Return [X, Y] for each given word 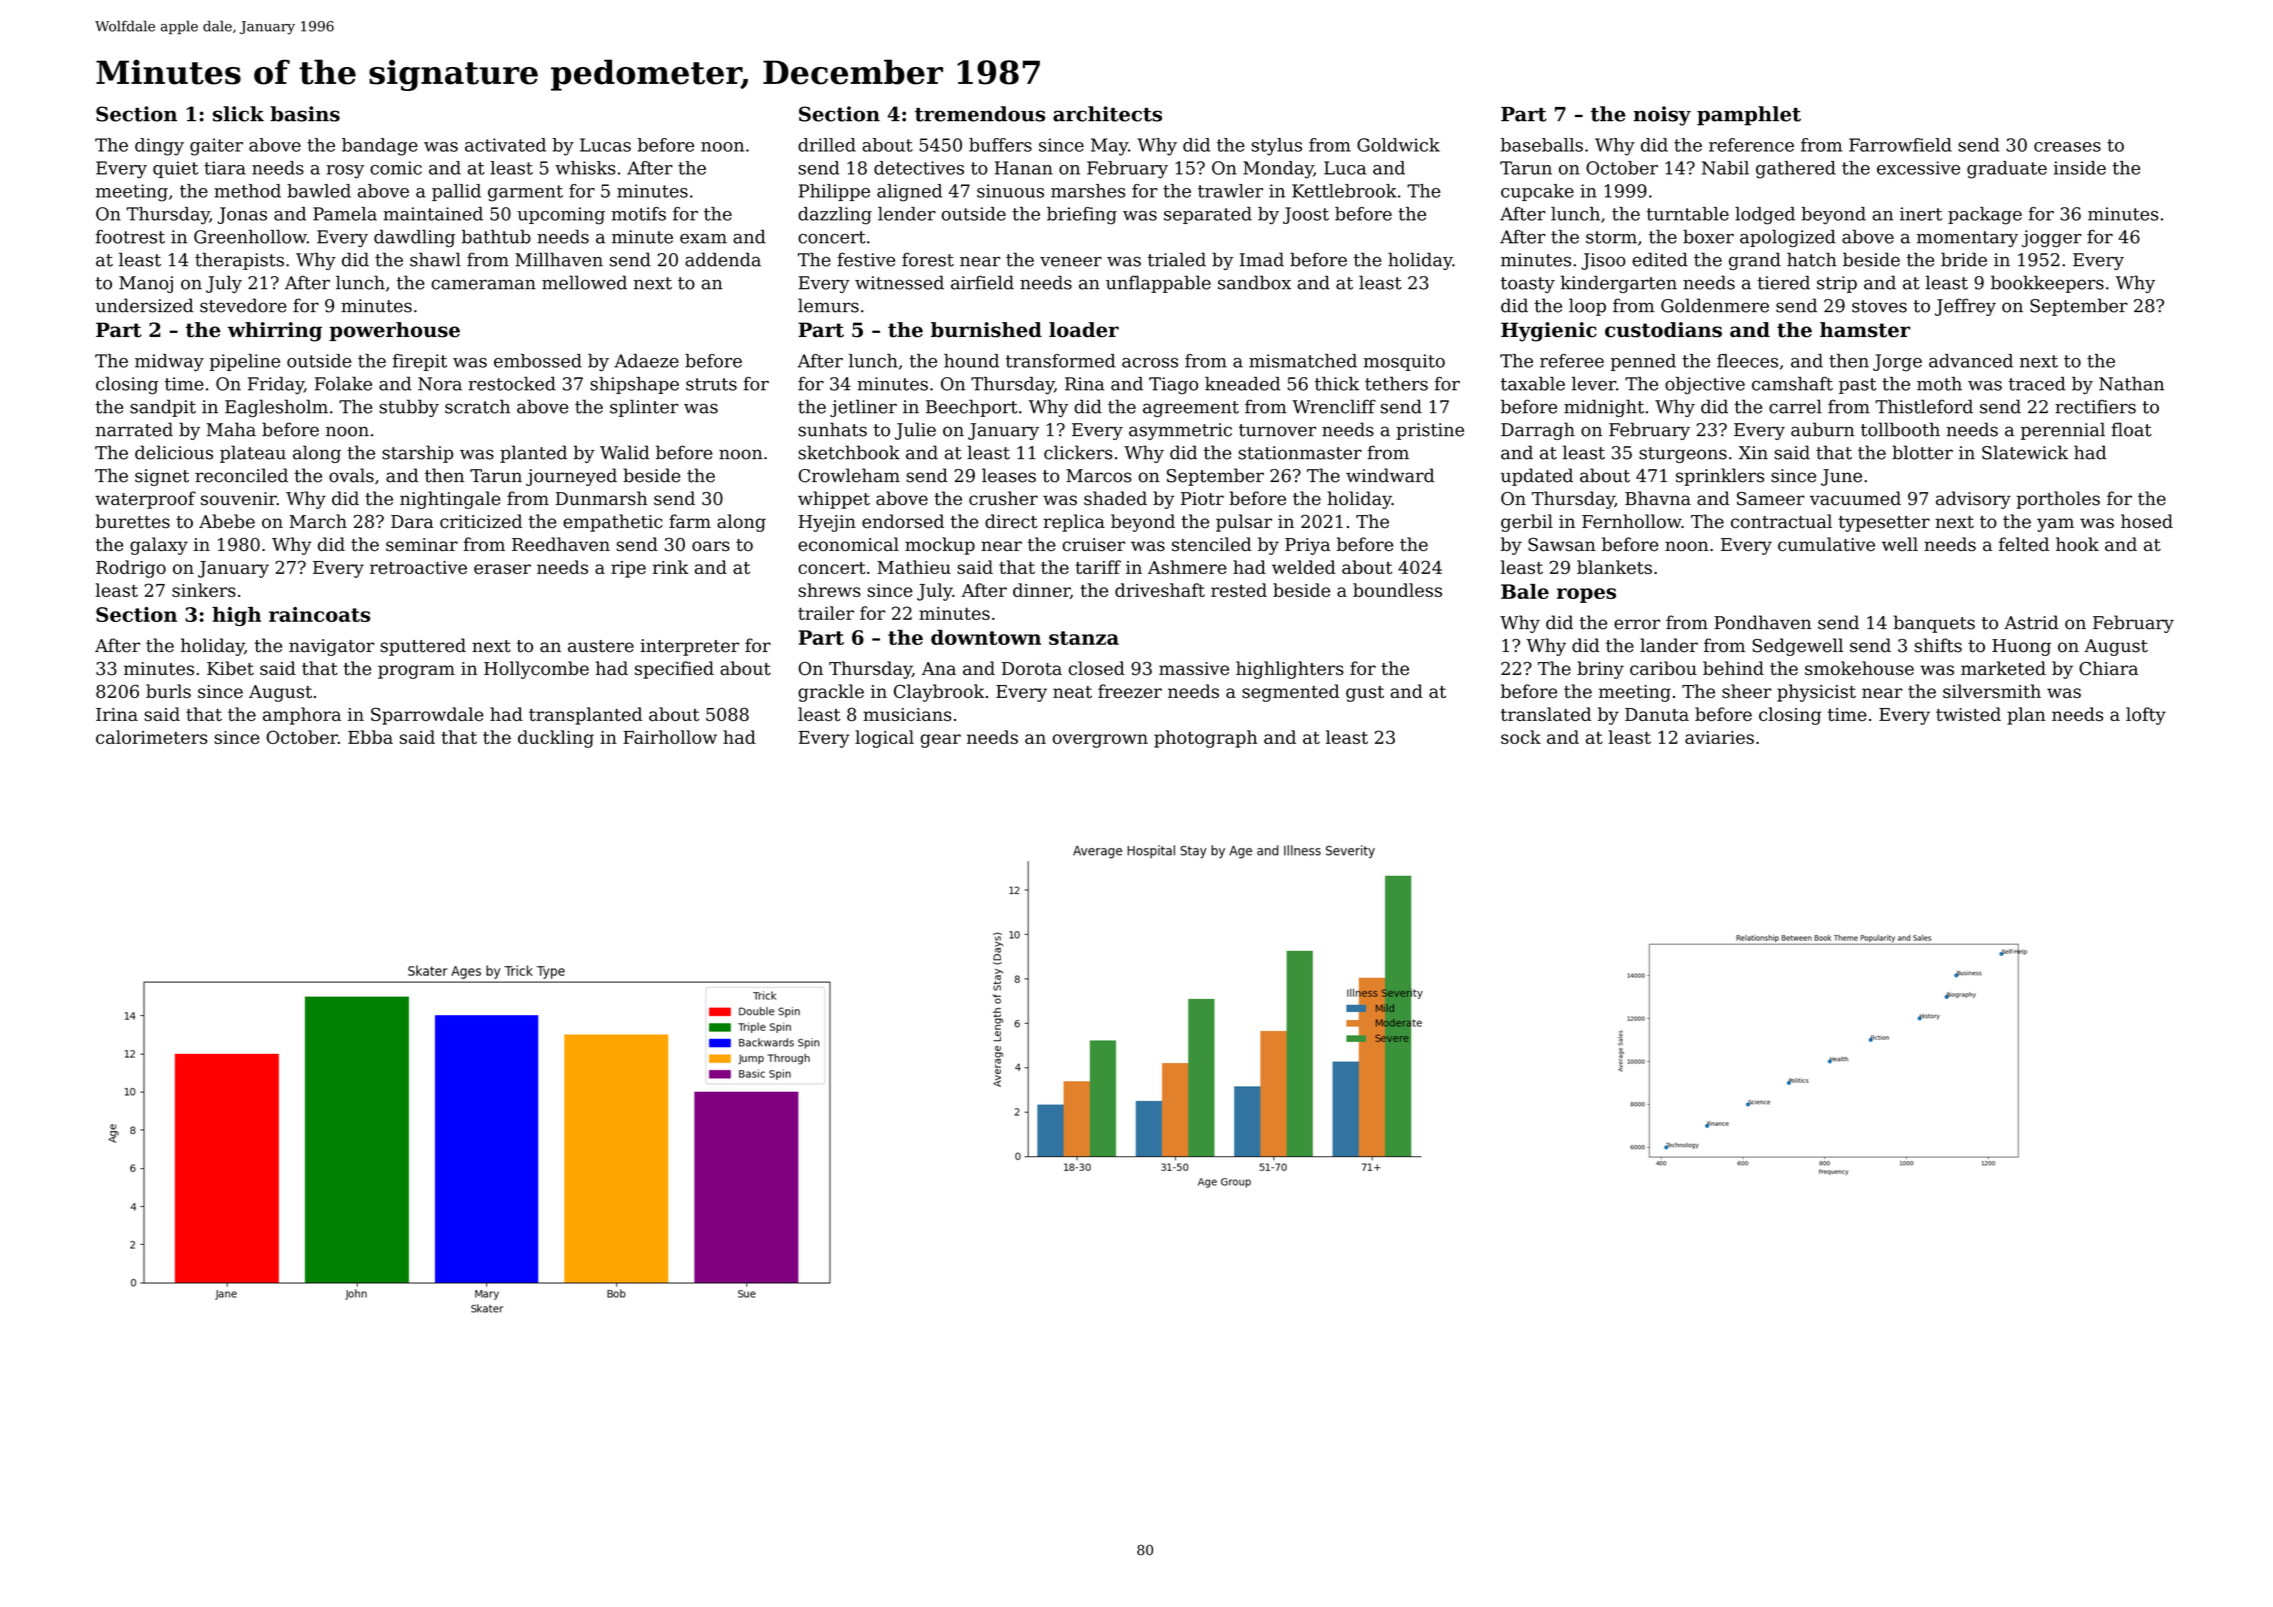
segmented [1290, 693]
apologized [1788, 238]
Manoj [146, 284]
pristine [1430, 431]
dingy [159, 147]
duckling [556, 739]
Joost [1306, 215]
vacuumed [1855, 498]
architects [1107, 114]
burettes [133, 521]
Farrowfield [1900, 145]
